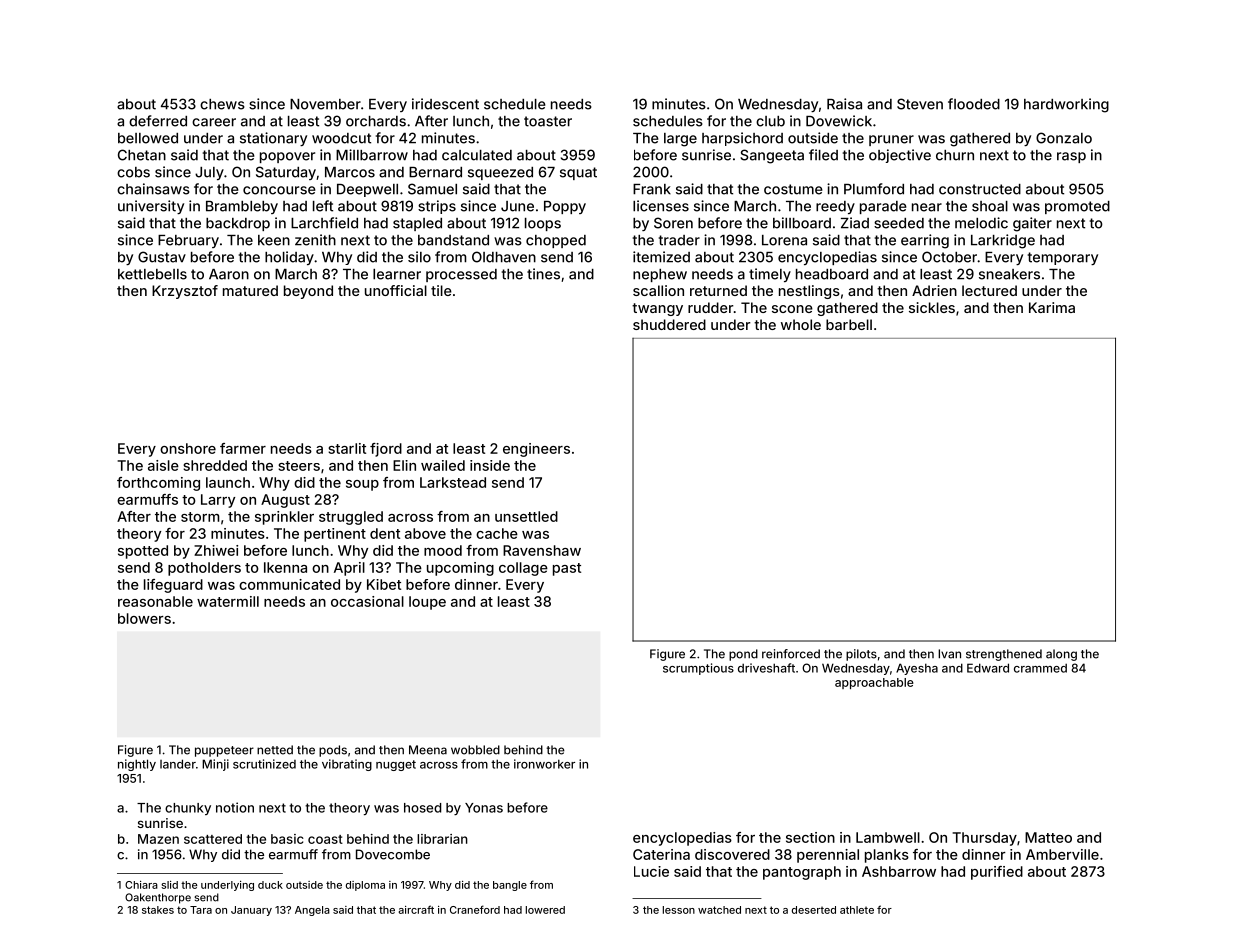 The width and height of the screenshot is (1233, 952). What do you see at coordinates (427, 603) in the screenshot?
I see `loupe` at bounding box center [427, 603].
